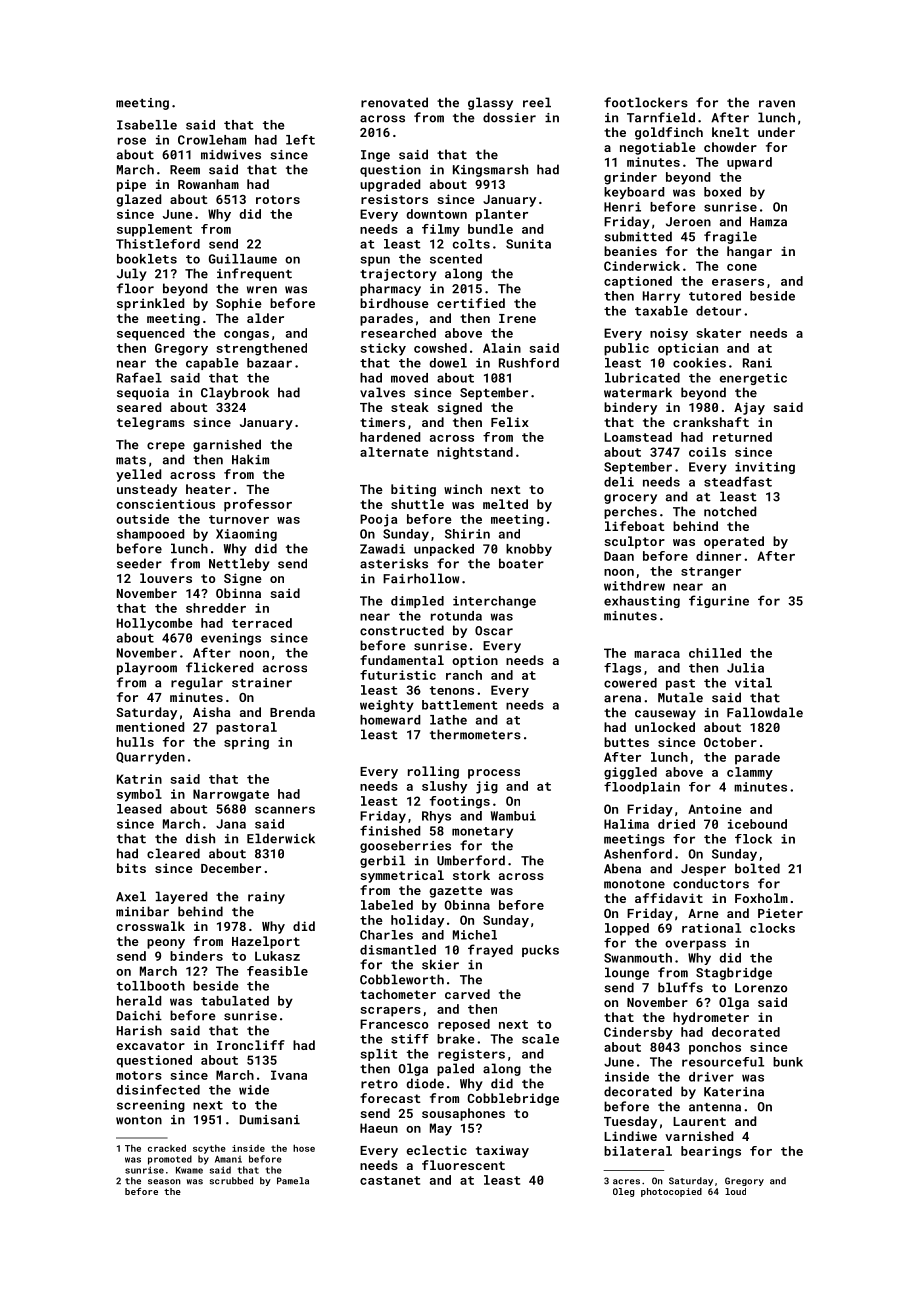  Describe the element at coordinates (292, 712) in the screenshot. I see `Brenda` at that location.
